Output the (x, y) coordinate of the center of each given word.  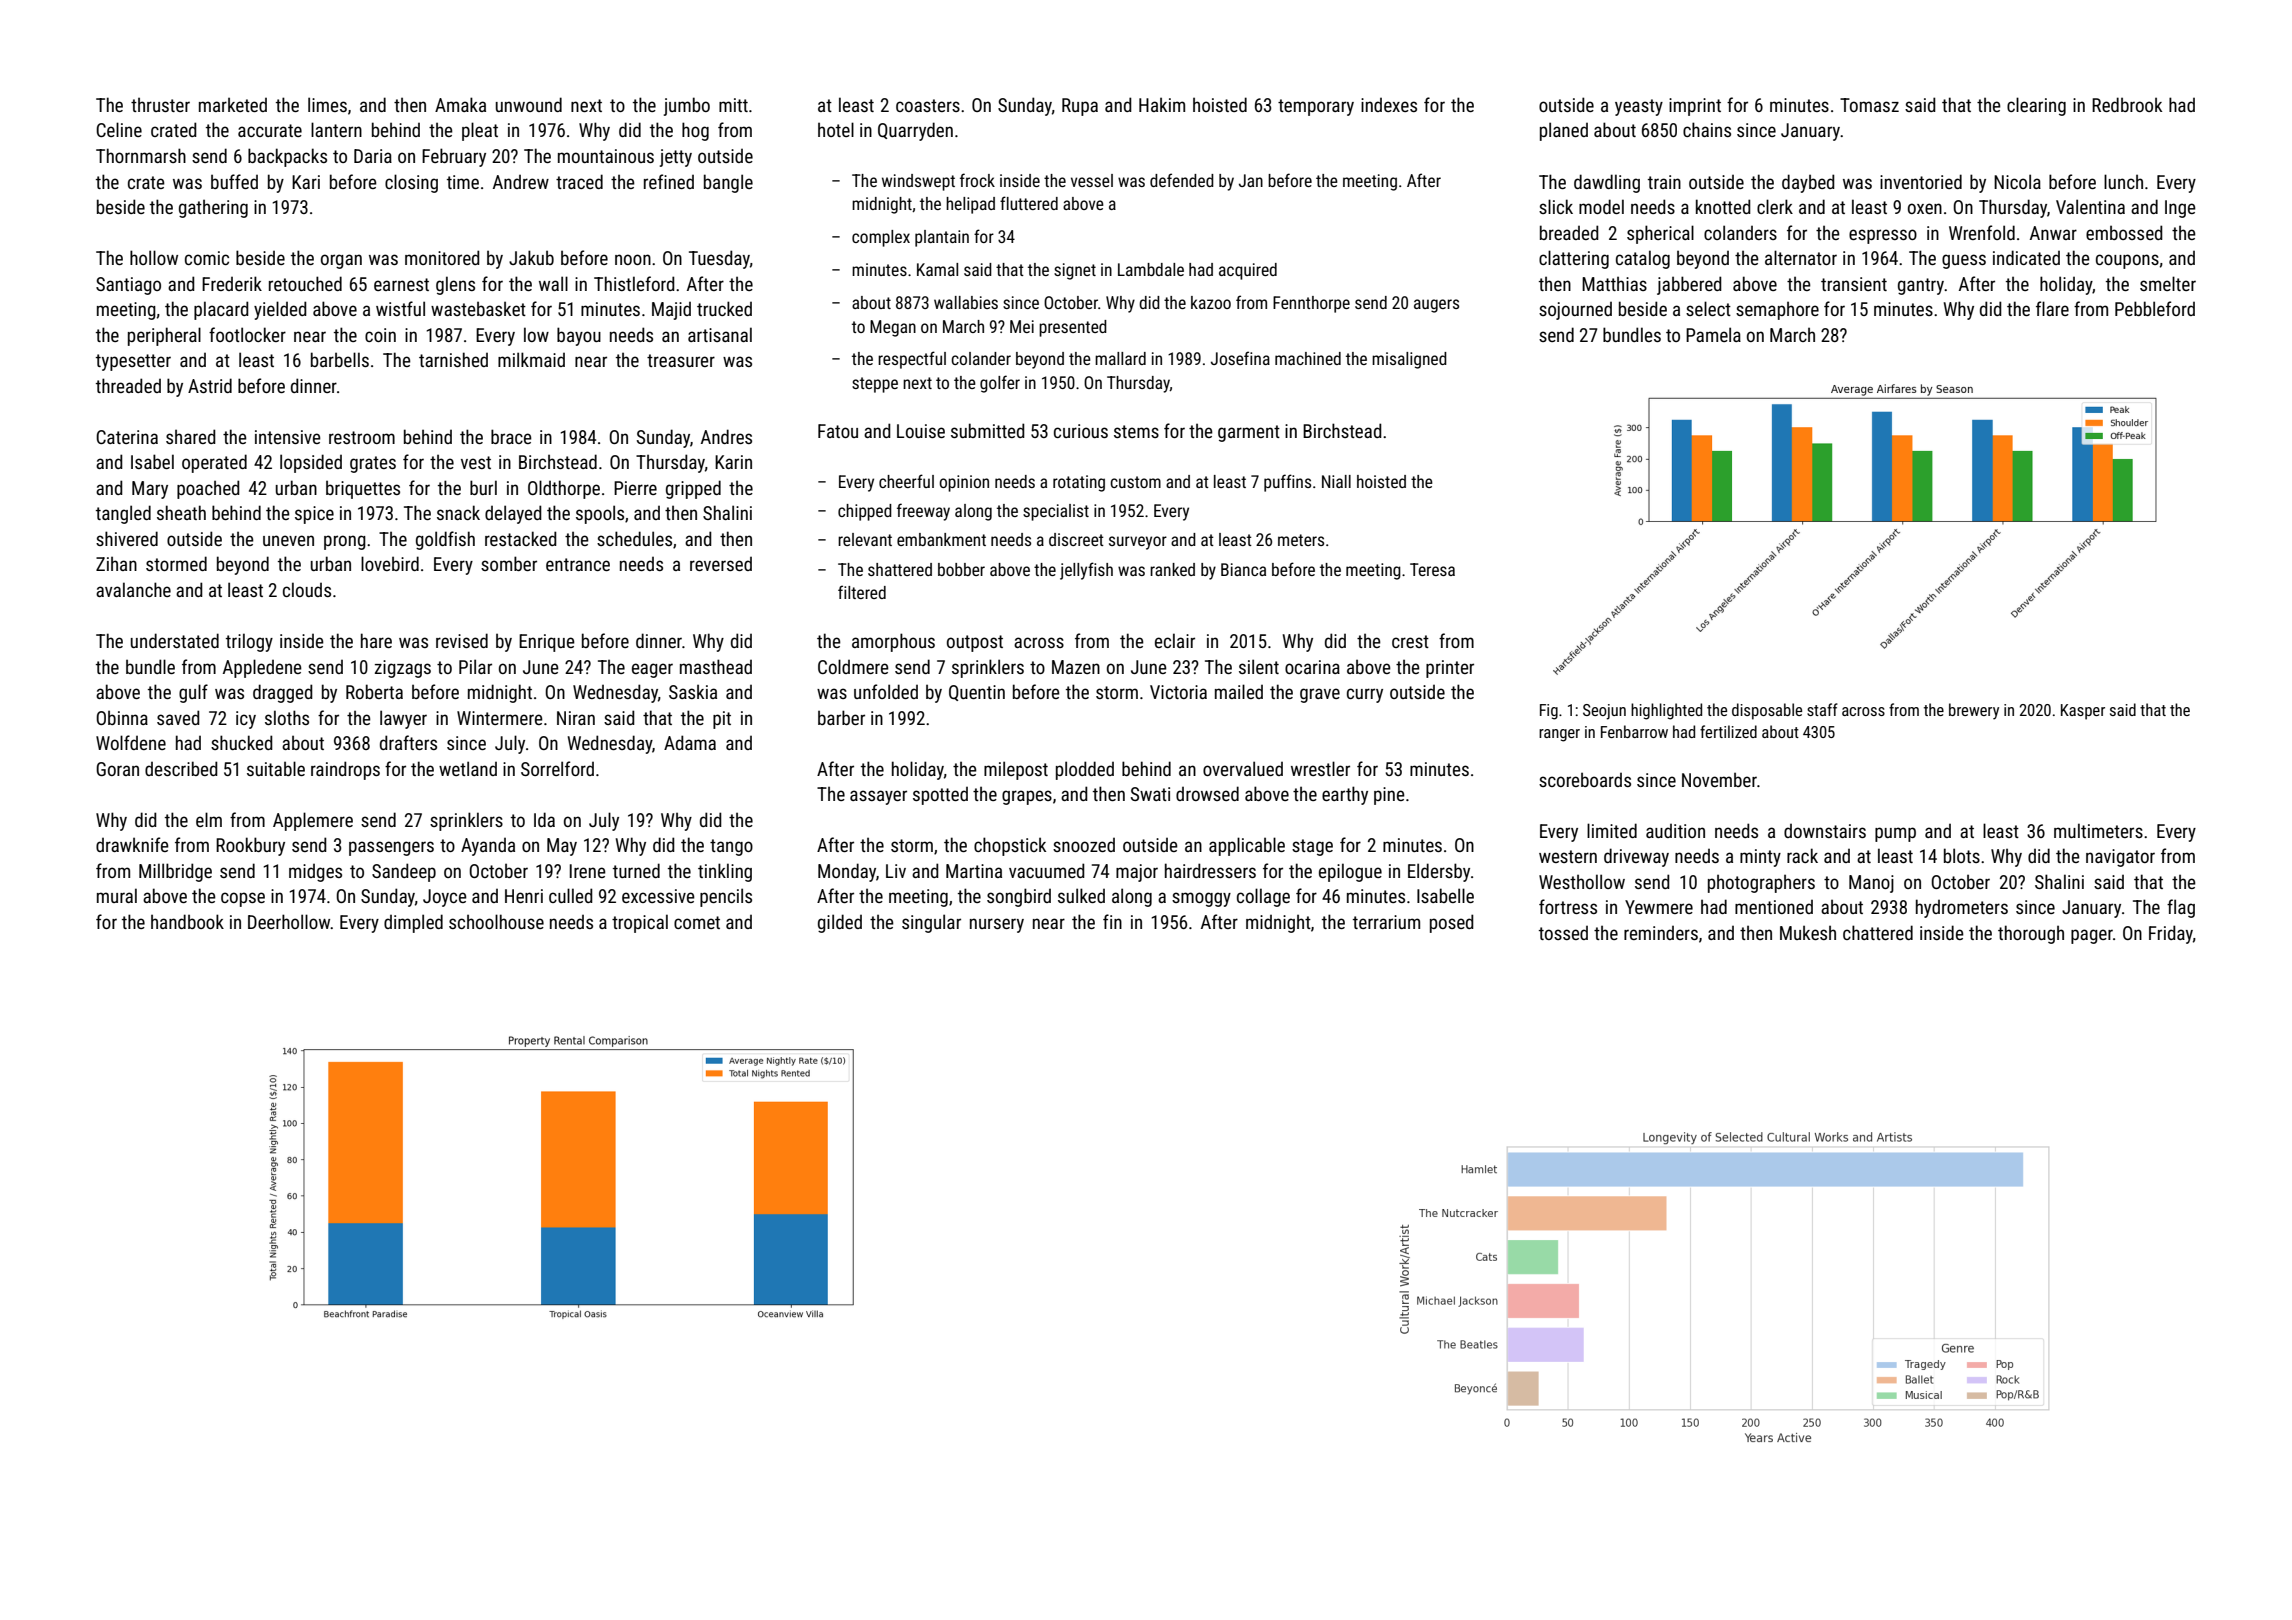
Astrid (210, 385)
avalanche (133, 589)
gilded (840, 923)
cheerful (906, 481)
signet (1075, 271)
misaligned (1409, 360)
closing (411, 183)
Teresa (1432, 569)
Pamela (1713, 334)
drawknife (132, 844)
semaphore (1777, 310)
